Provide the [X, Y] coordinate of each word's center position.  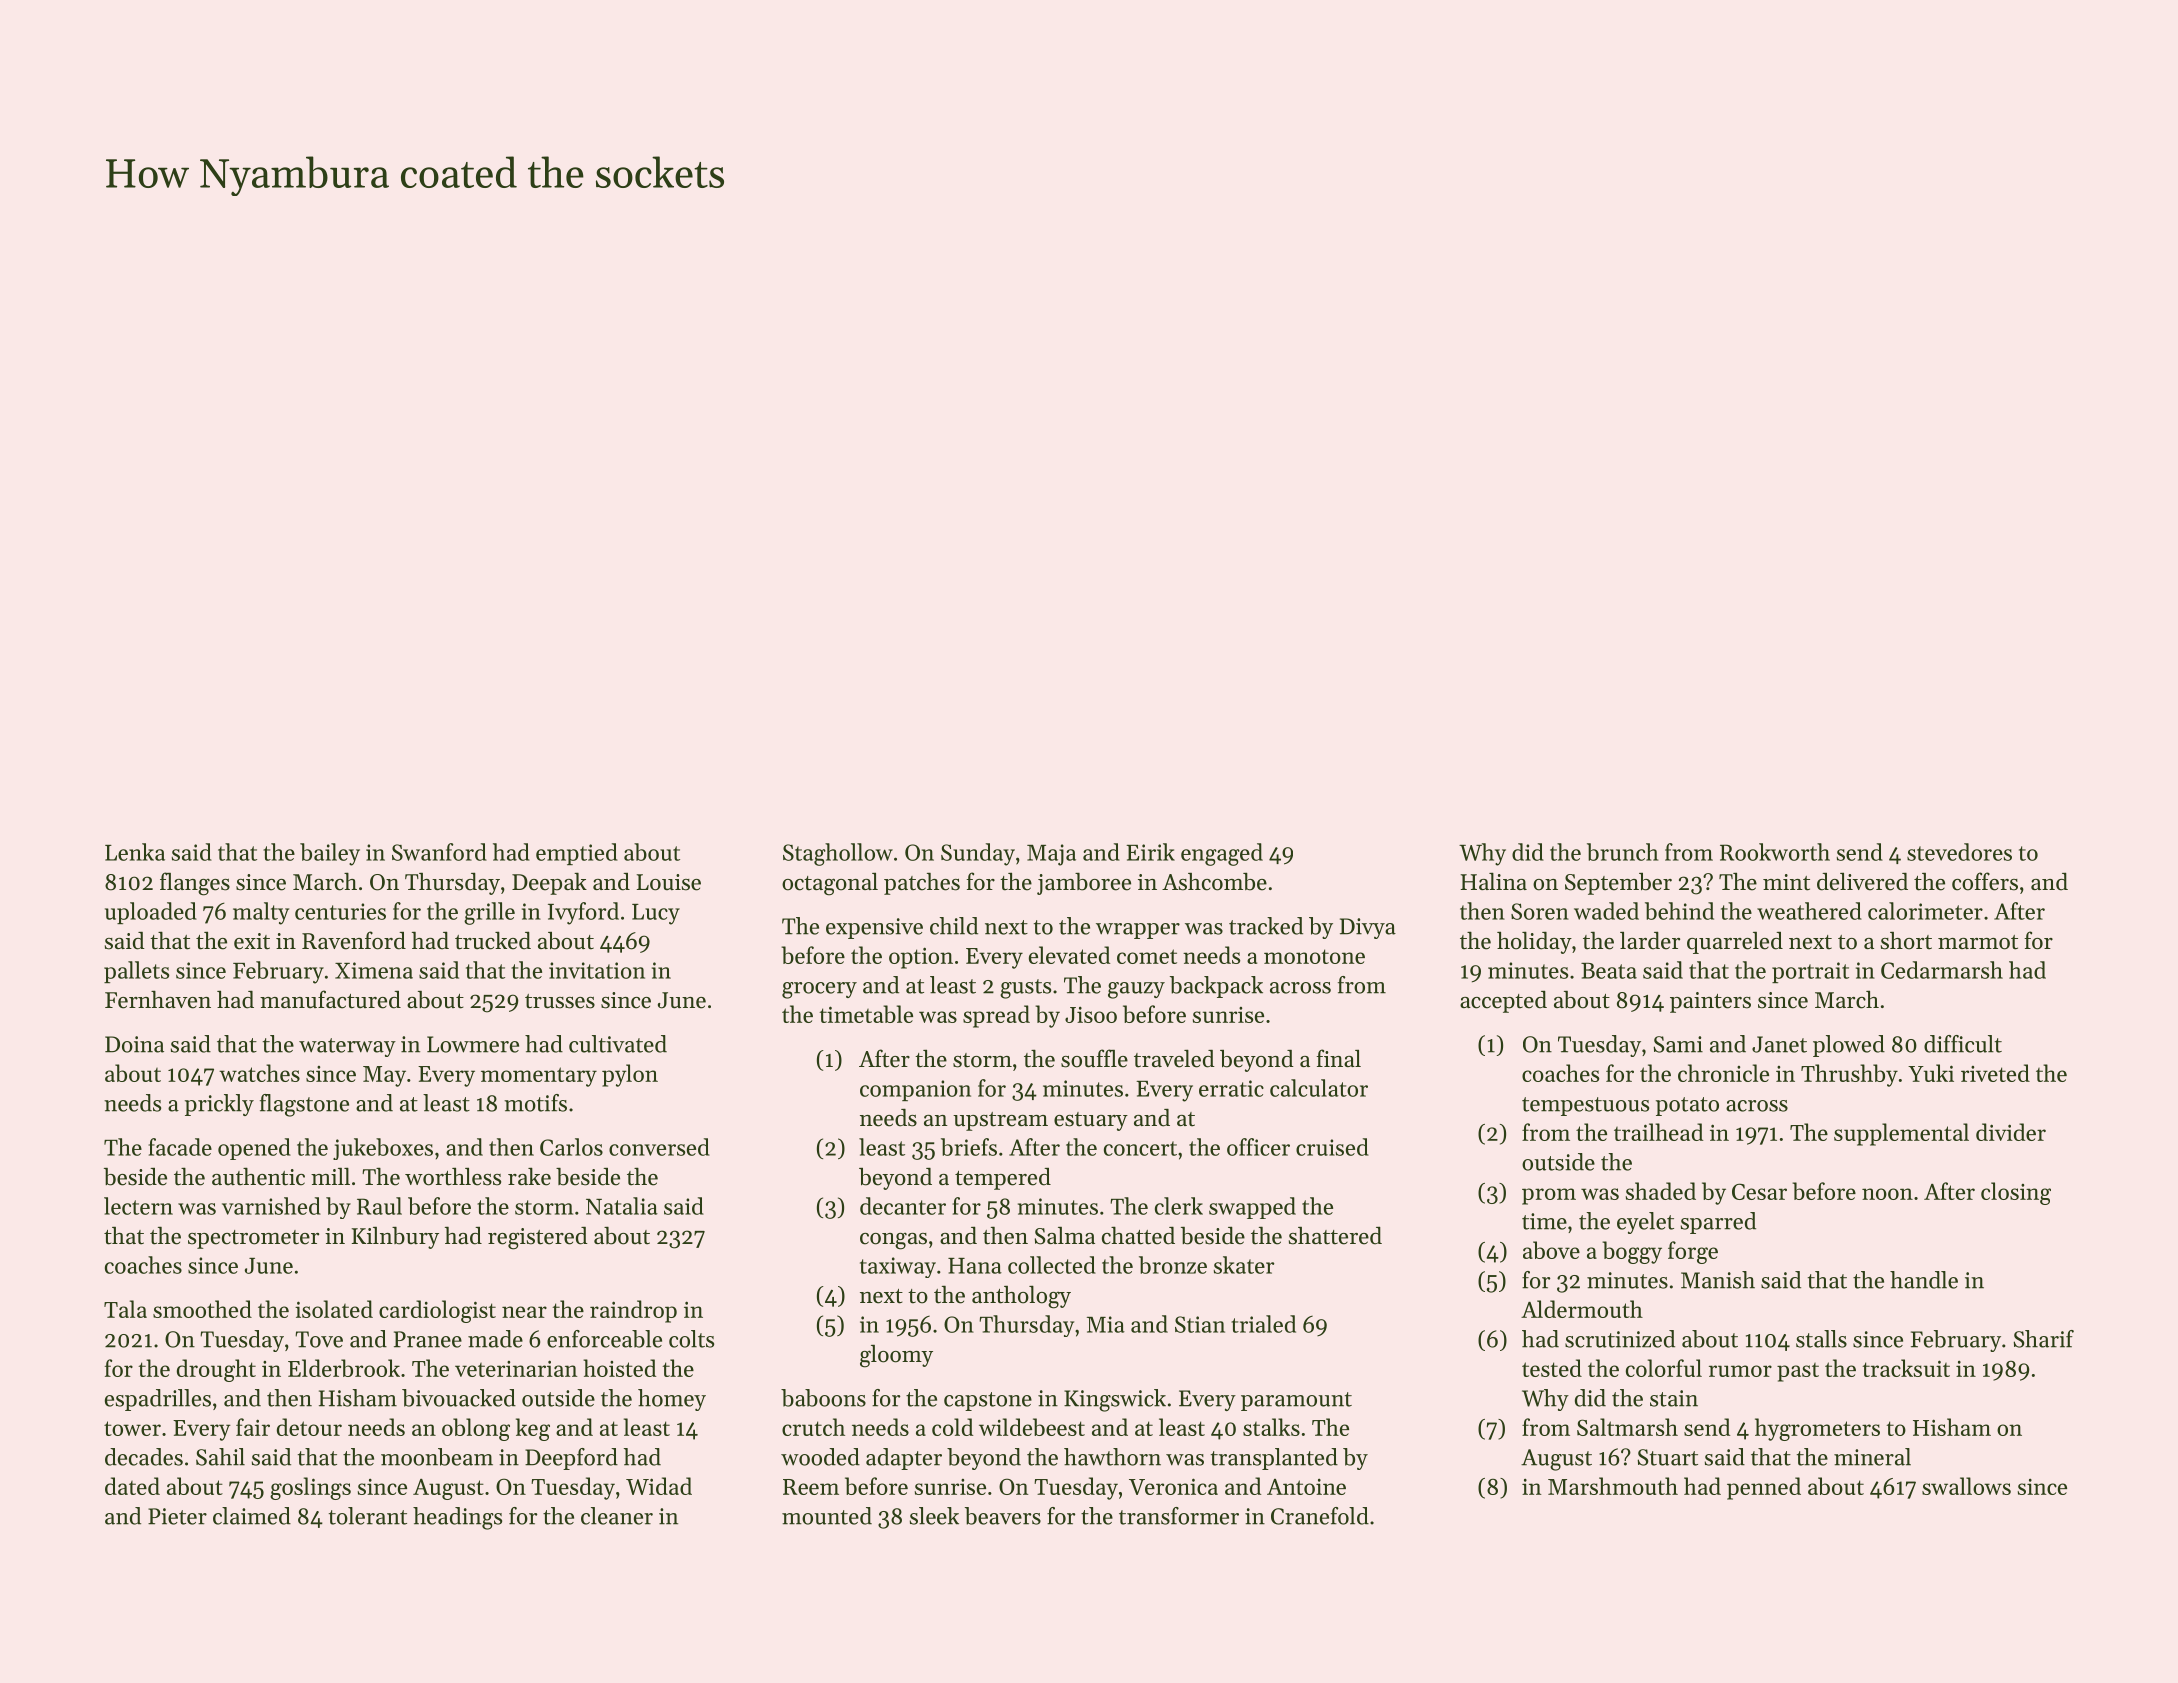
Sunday [978, 854]
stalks [1271, 1427]
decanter [903, 1206]
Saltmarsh [1627, 1427]
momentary [539, 1077]
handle [1924, 1280]
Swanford [439, 852]
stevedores [1959, 852]
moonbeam [437, 1457]
